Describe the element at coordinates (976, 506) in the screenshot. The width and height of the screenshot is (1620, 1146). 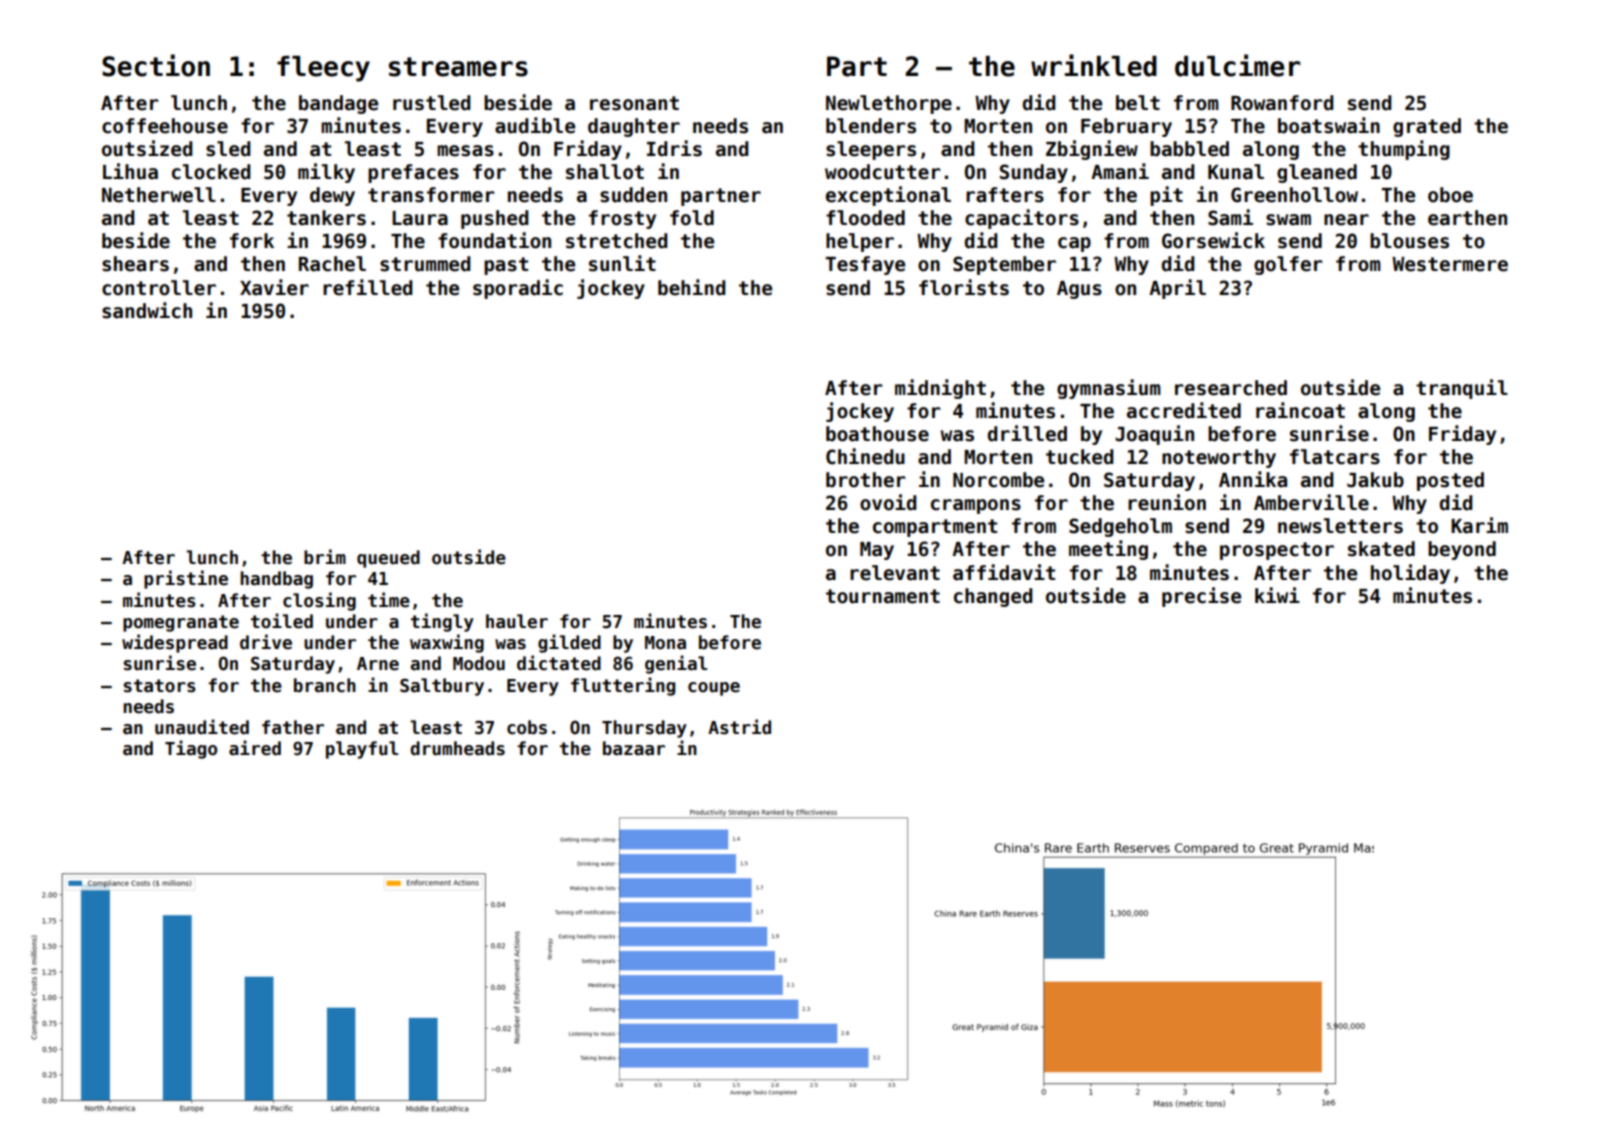
I see `crampons` at that location.
